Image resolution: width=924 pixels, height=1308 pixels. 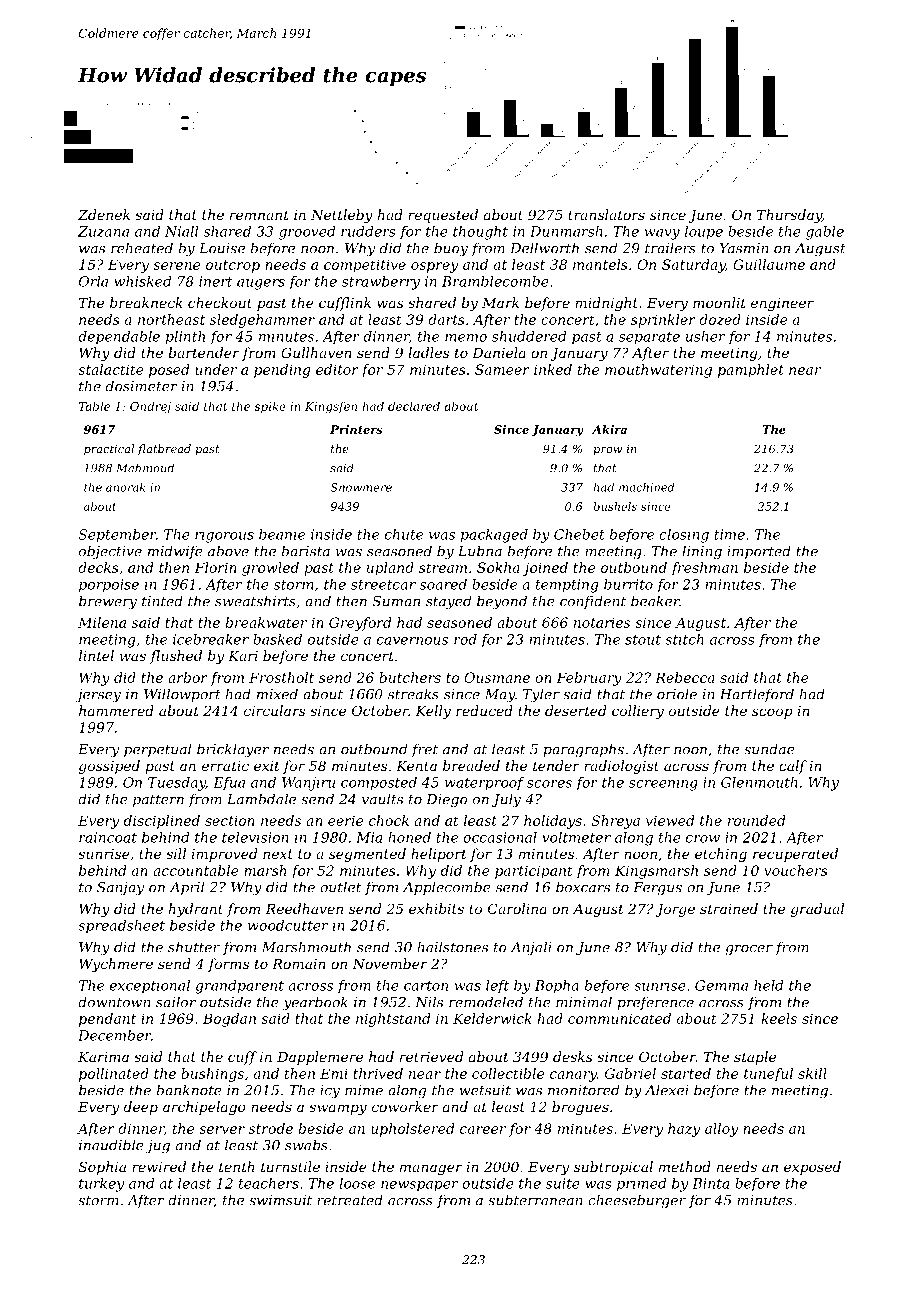 What do you see at coordinates (544, 248) in the image?
I see `Dellworth` at bounding box center [544, 248].
